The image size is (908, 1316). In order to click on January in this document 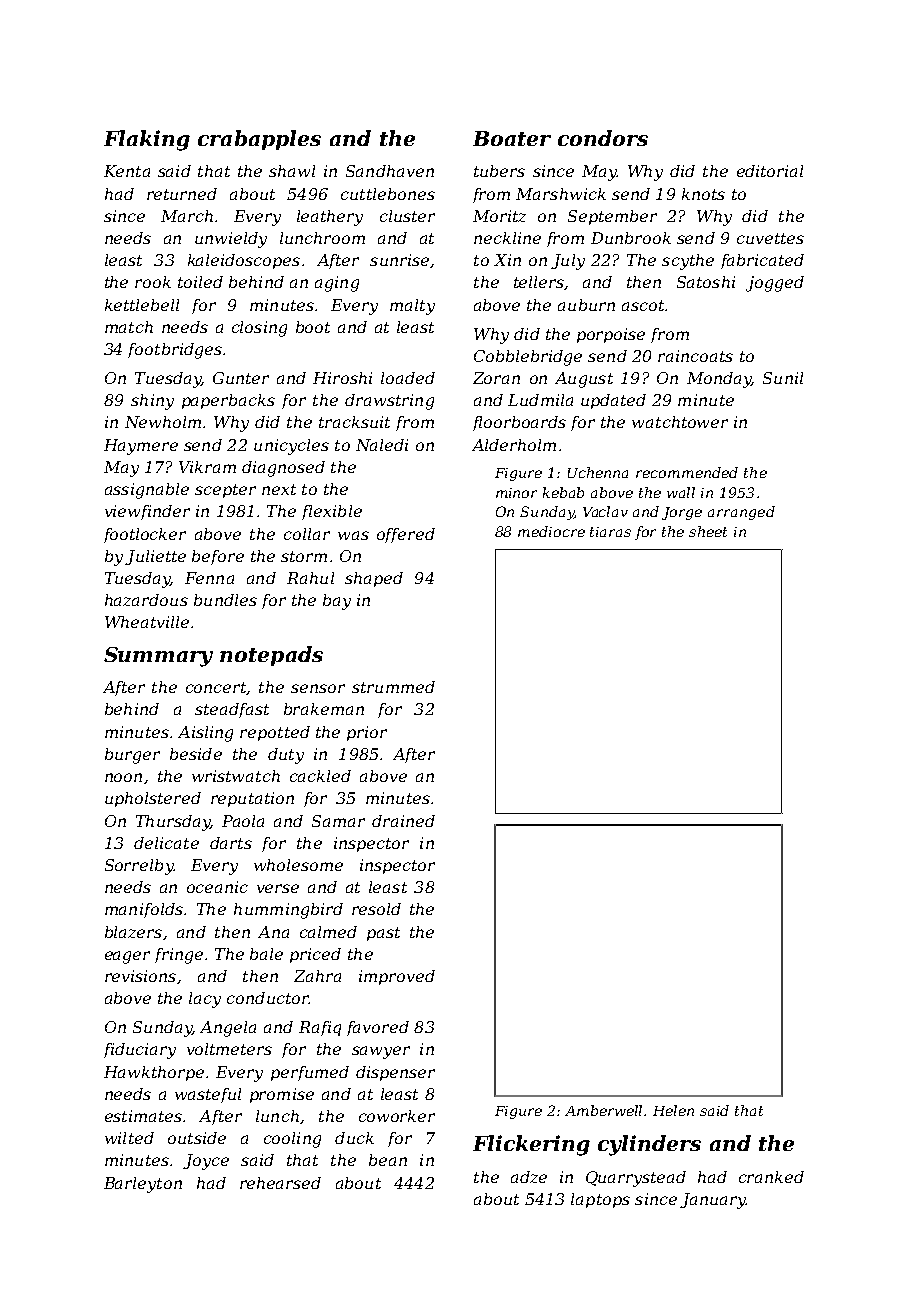, I will do `click(713, 1201)`.
